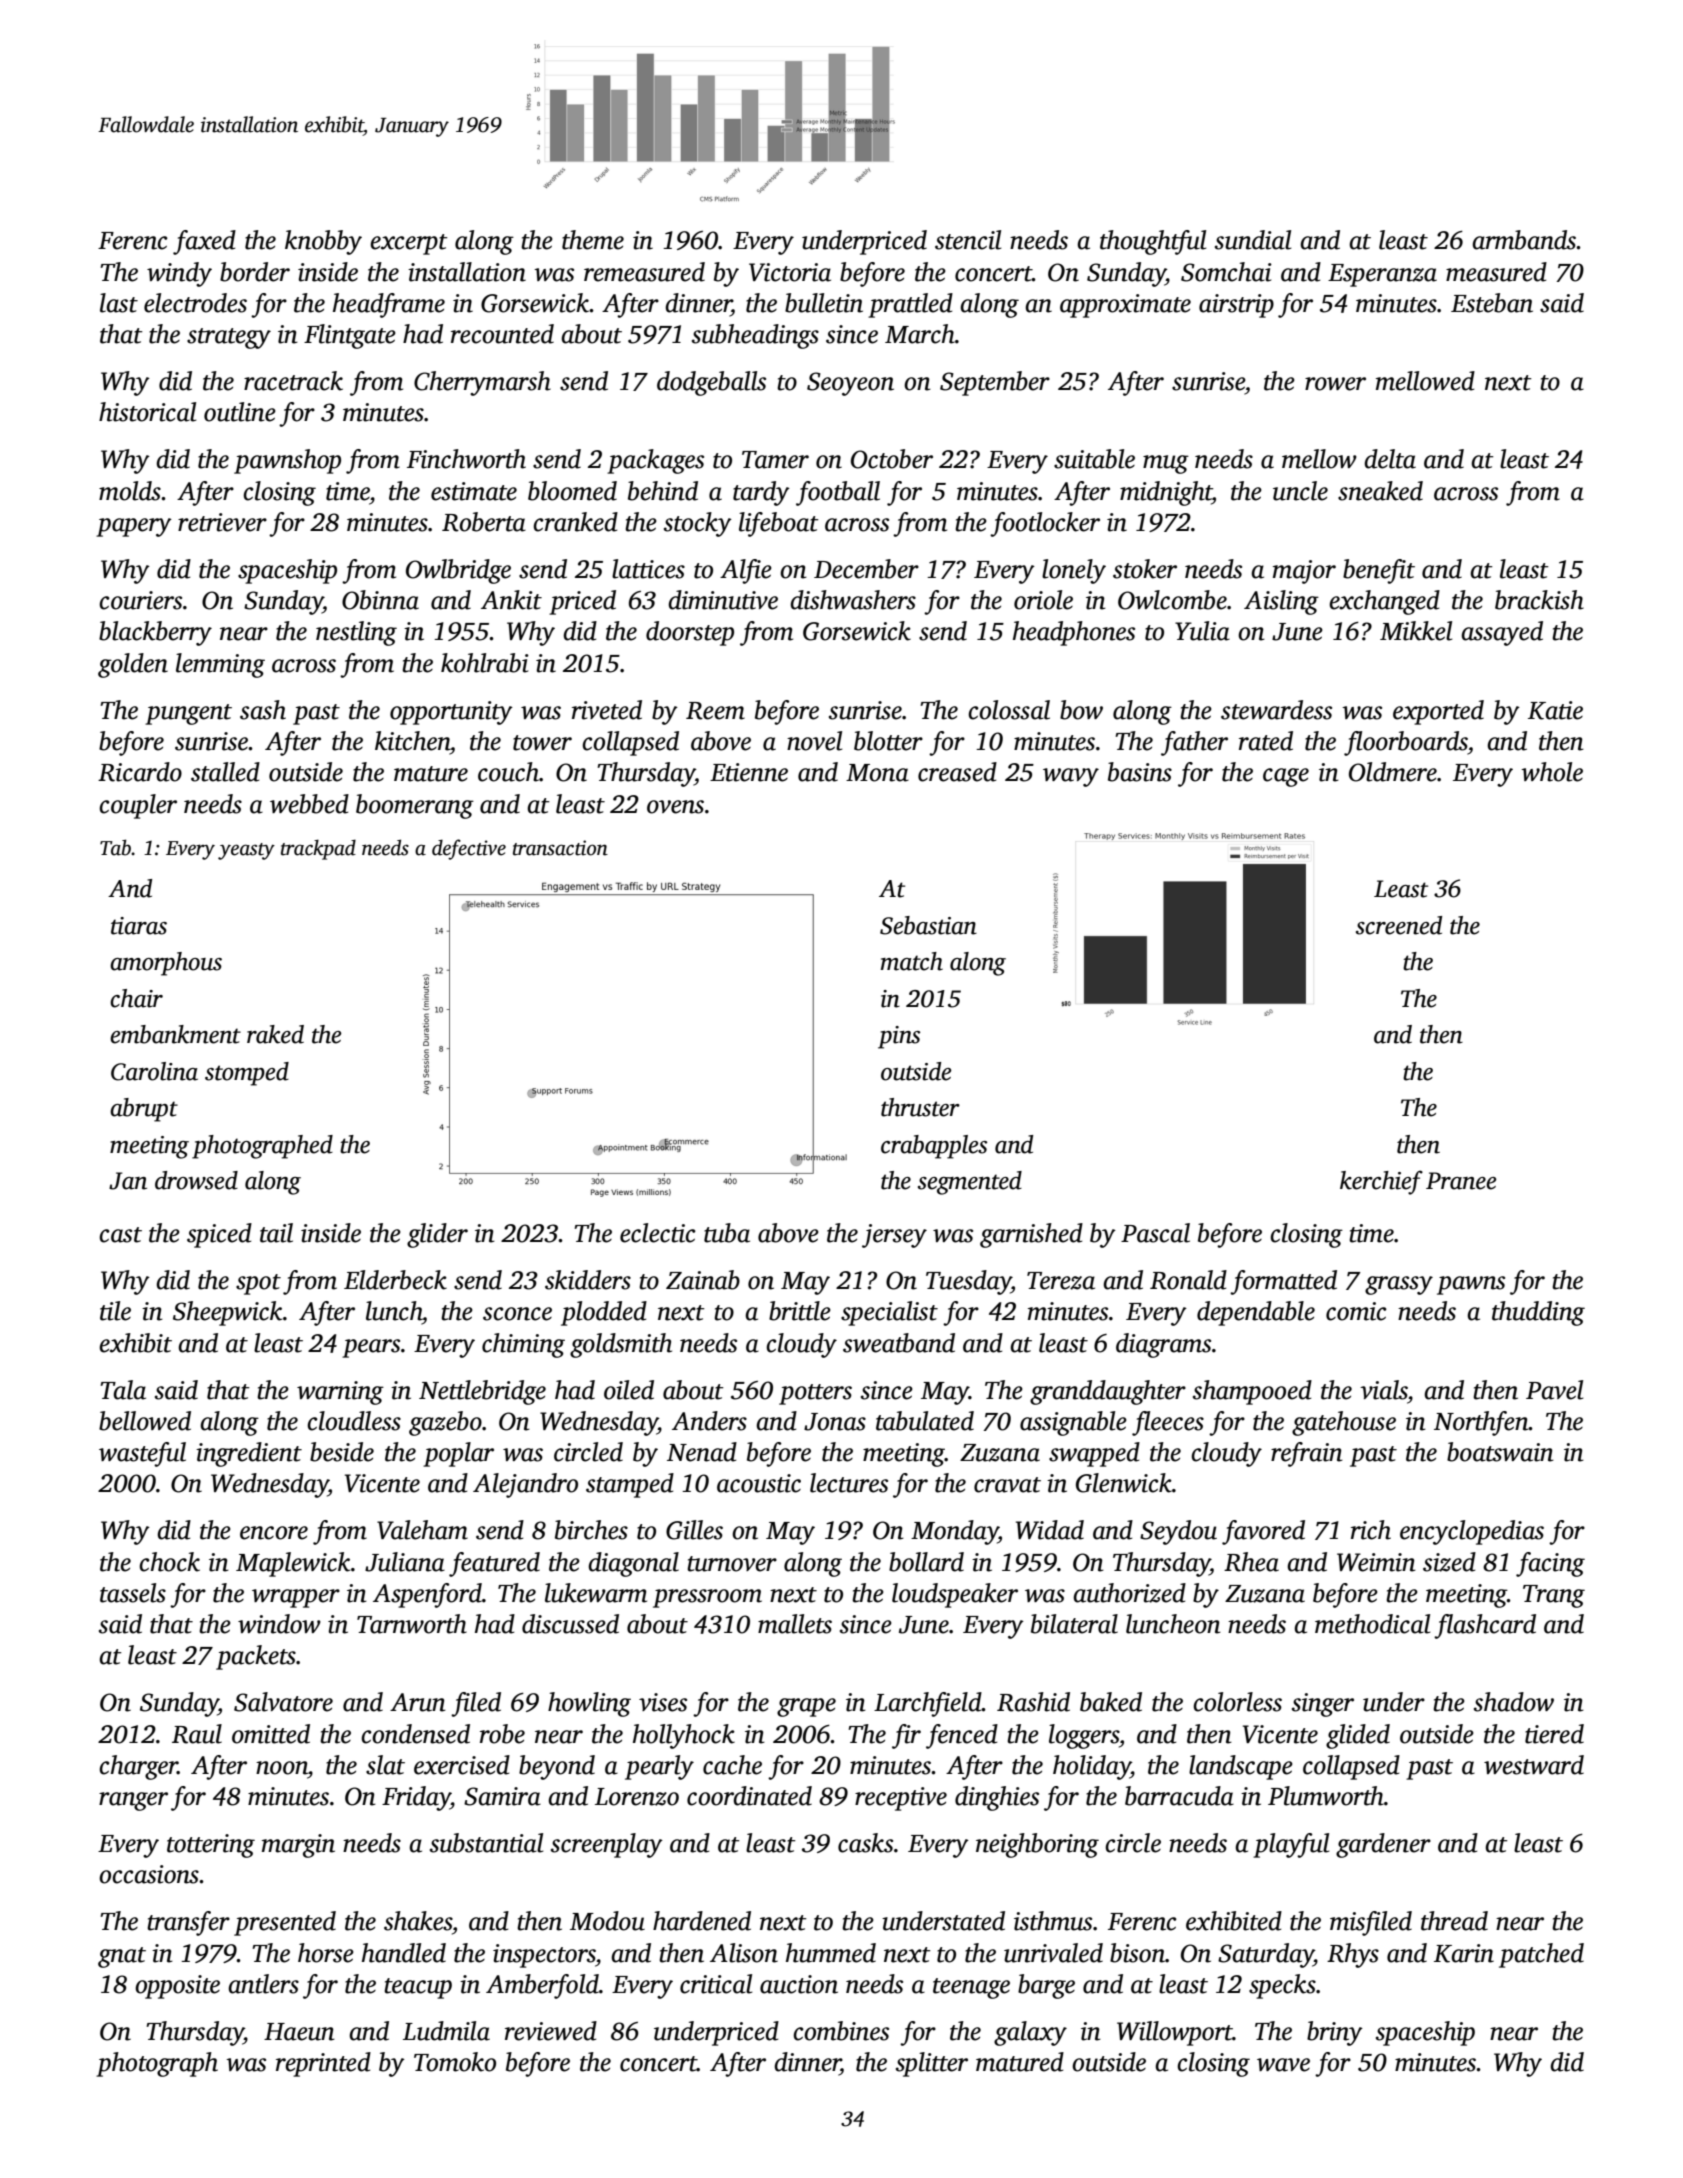 Image resolution: width=1683 pixels, height=2178 pixels. I want to click on last, so click(119, 303).
